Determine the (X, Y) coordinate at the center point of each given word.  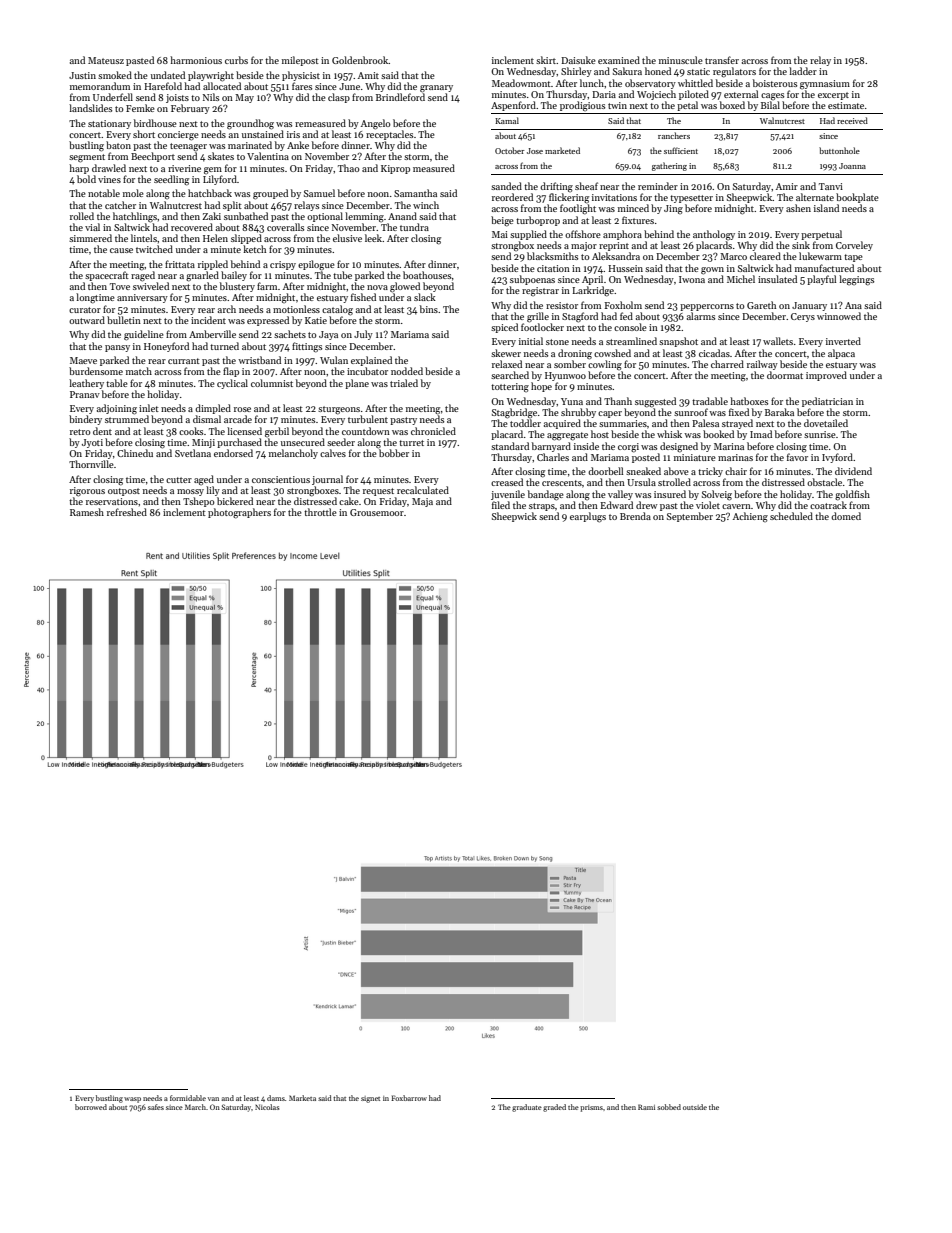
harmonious (196, 60)
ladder (803, 71)
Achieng (750, 517)
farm (267, 286)
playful (821, 280)
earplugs (588, 517)
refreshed (127, 512)
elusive (347, 238)
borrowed (91, 1107)
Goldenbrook (360, 60)
